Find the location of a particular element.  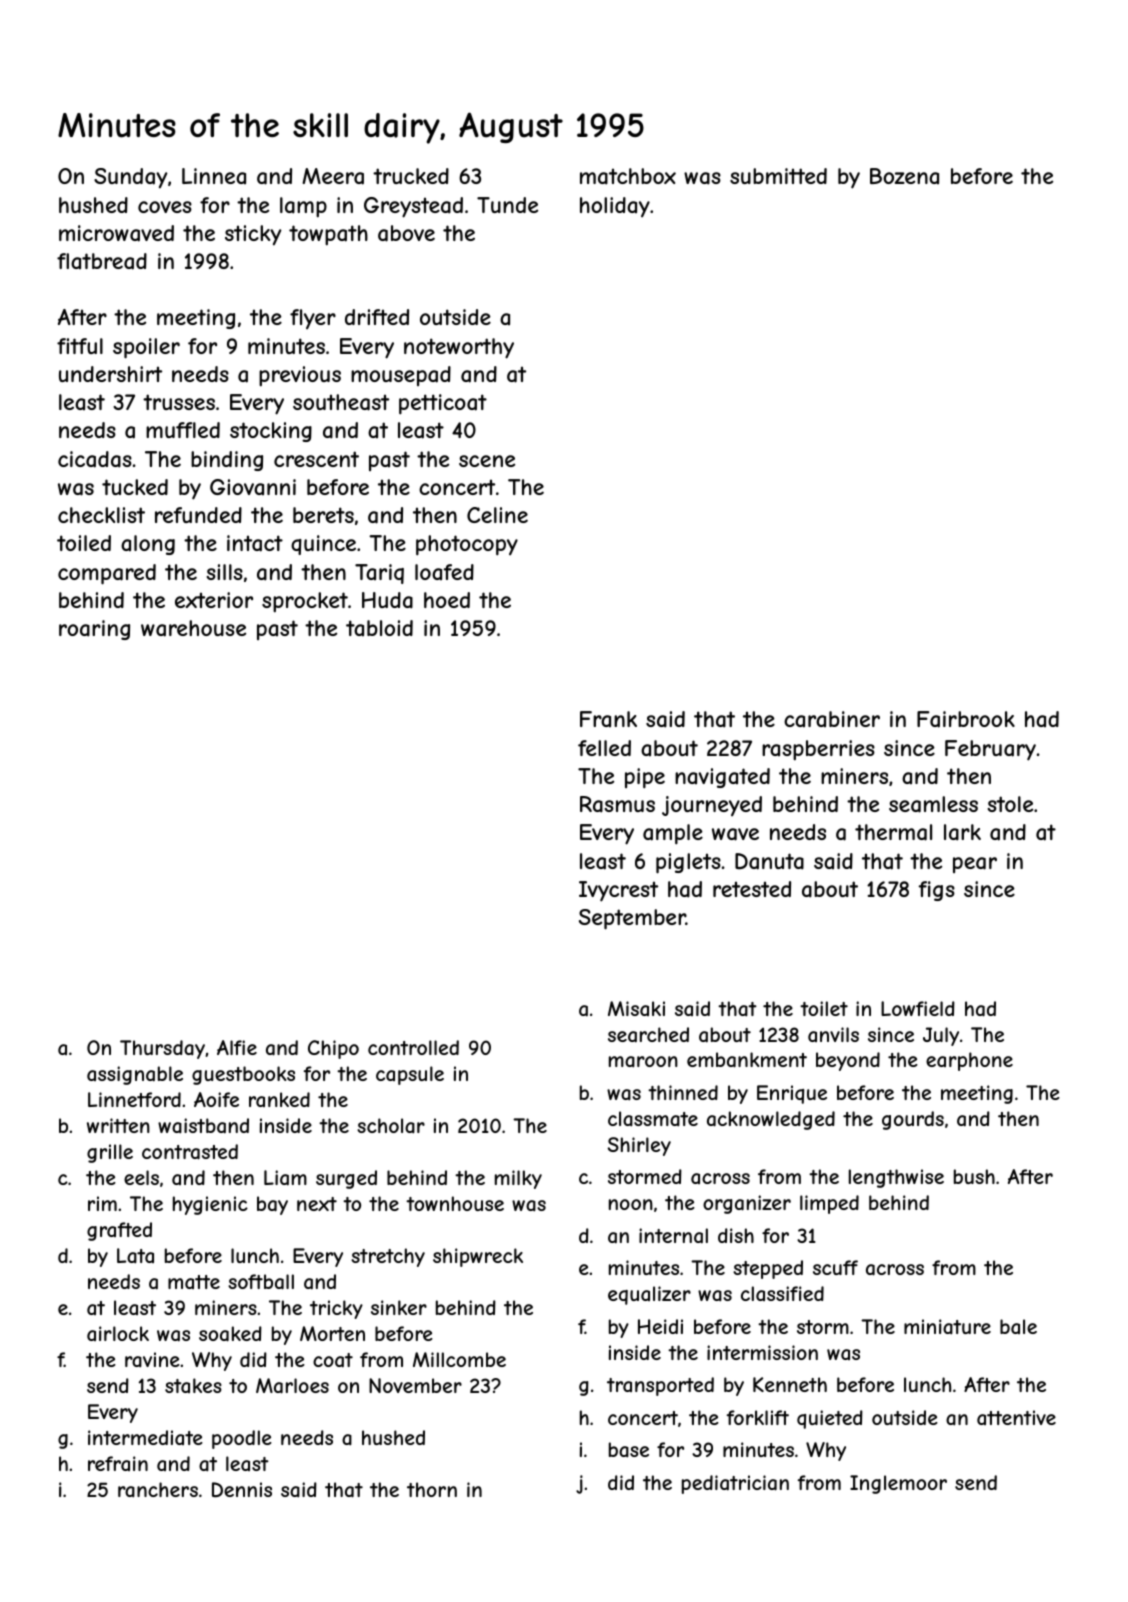

thorn is located at coordinates (432, 1489).
